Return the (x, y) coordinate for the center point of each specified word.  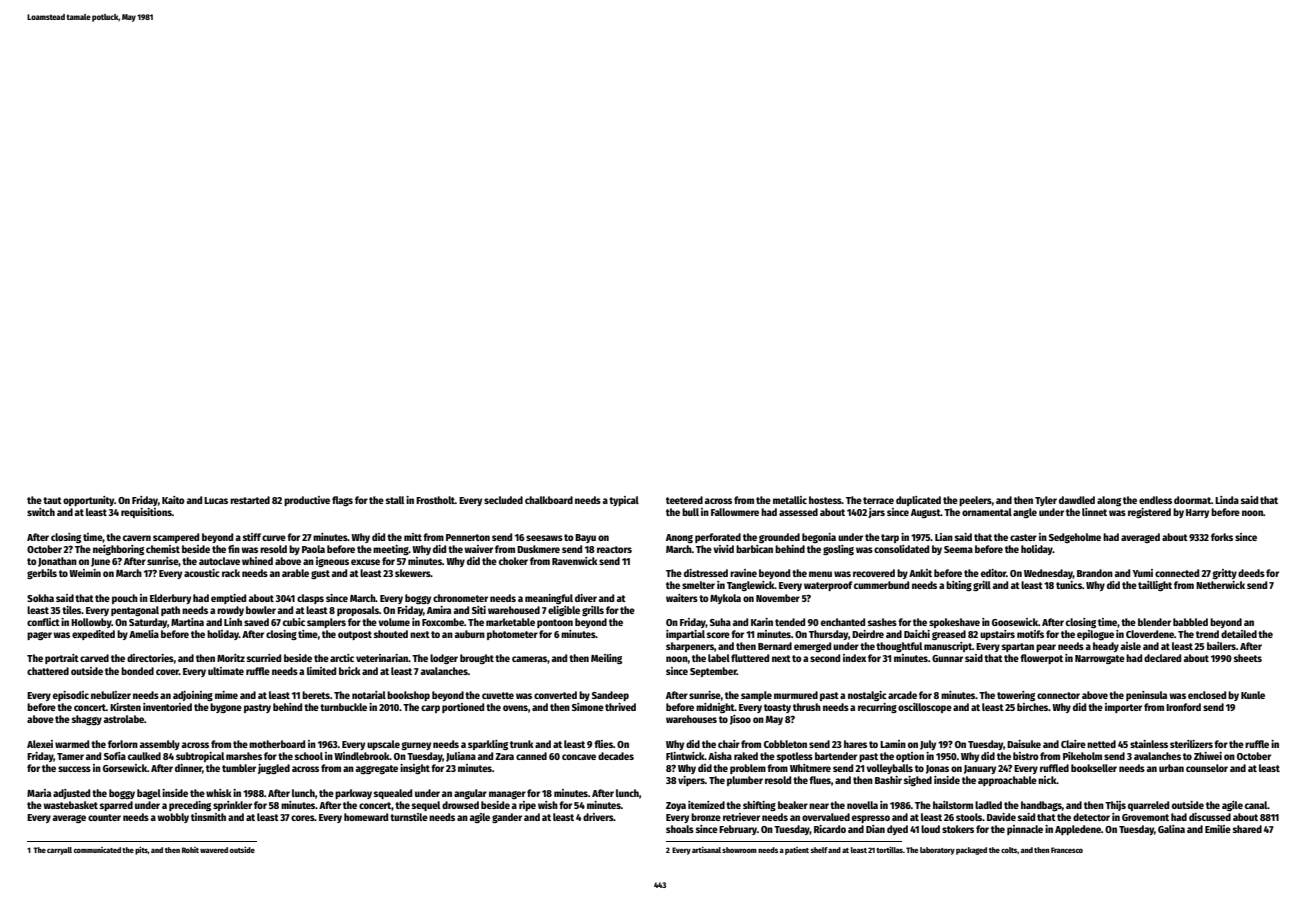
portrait (62, 659)
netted (1101, 744)
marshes (244, 756)
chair (729, 744)
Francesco (1067, 850)
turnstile (409, 817)
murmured (796, 695)
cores (303, 818)
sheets (1248, 658)
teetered (684, 500)
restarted (250, 500)
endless (1155, 500)
